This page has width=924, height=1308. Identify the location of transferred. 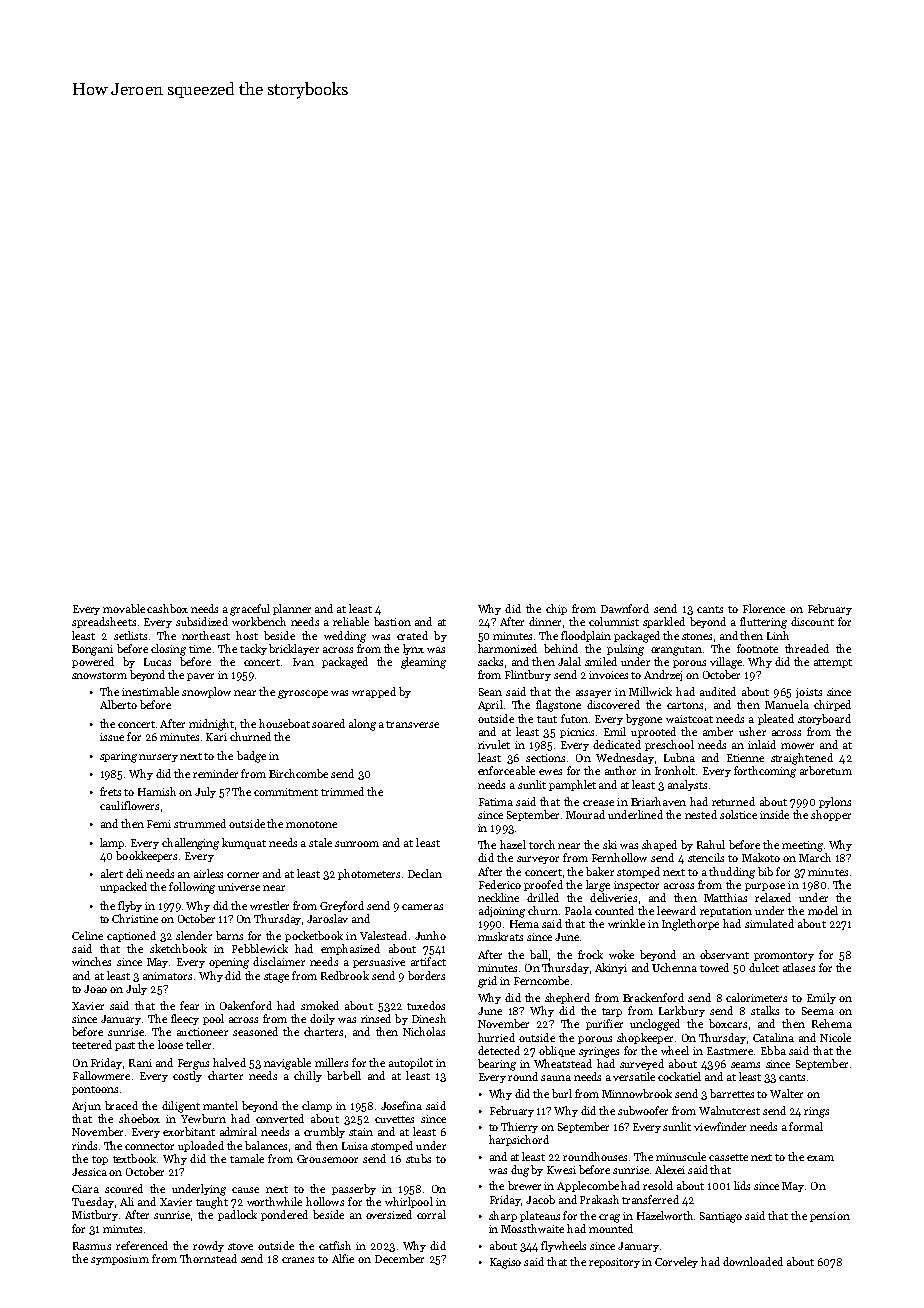
(650, 1199).
